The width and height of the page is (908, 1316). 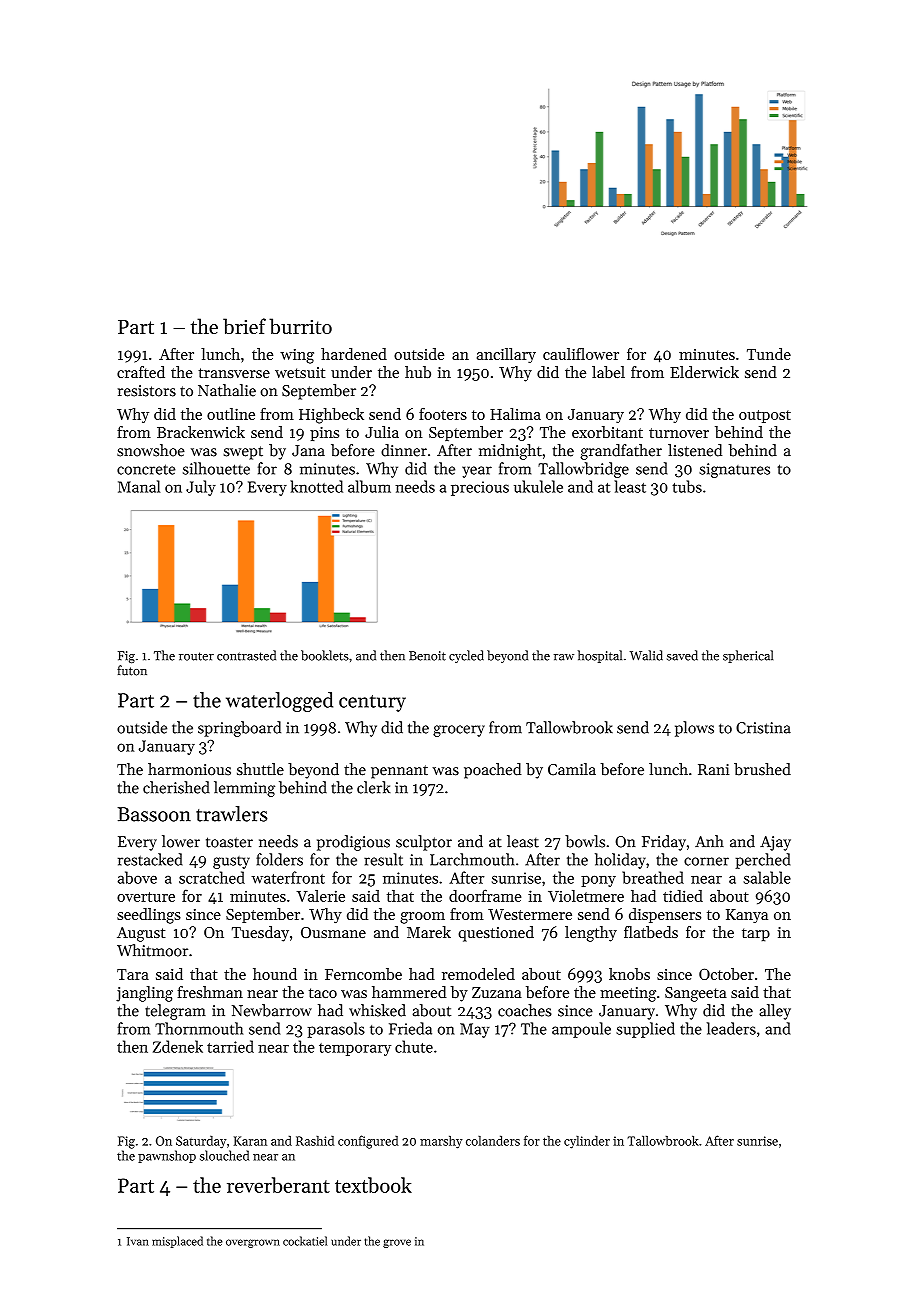 I want to click on plows, so click(x=694, y=729).
